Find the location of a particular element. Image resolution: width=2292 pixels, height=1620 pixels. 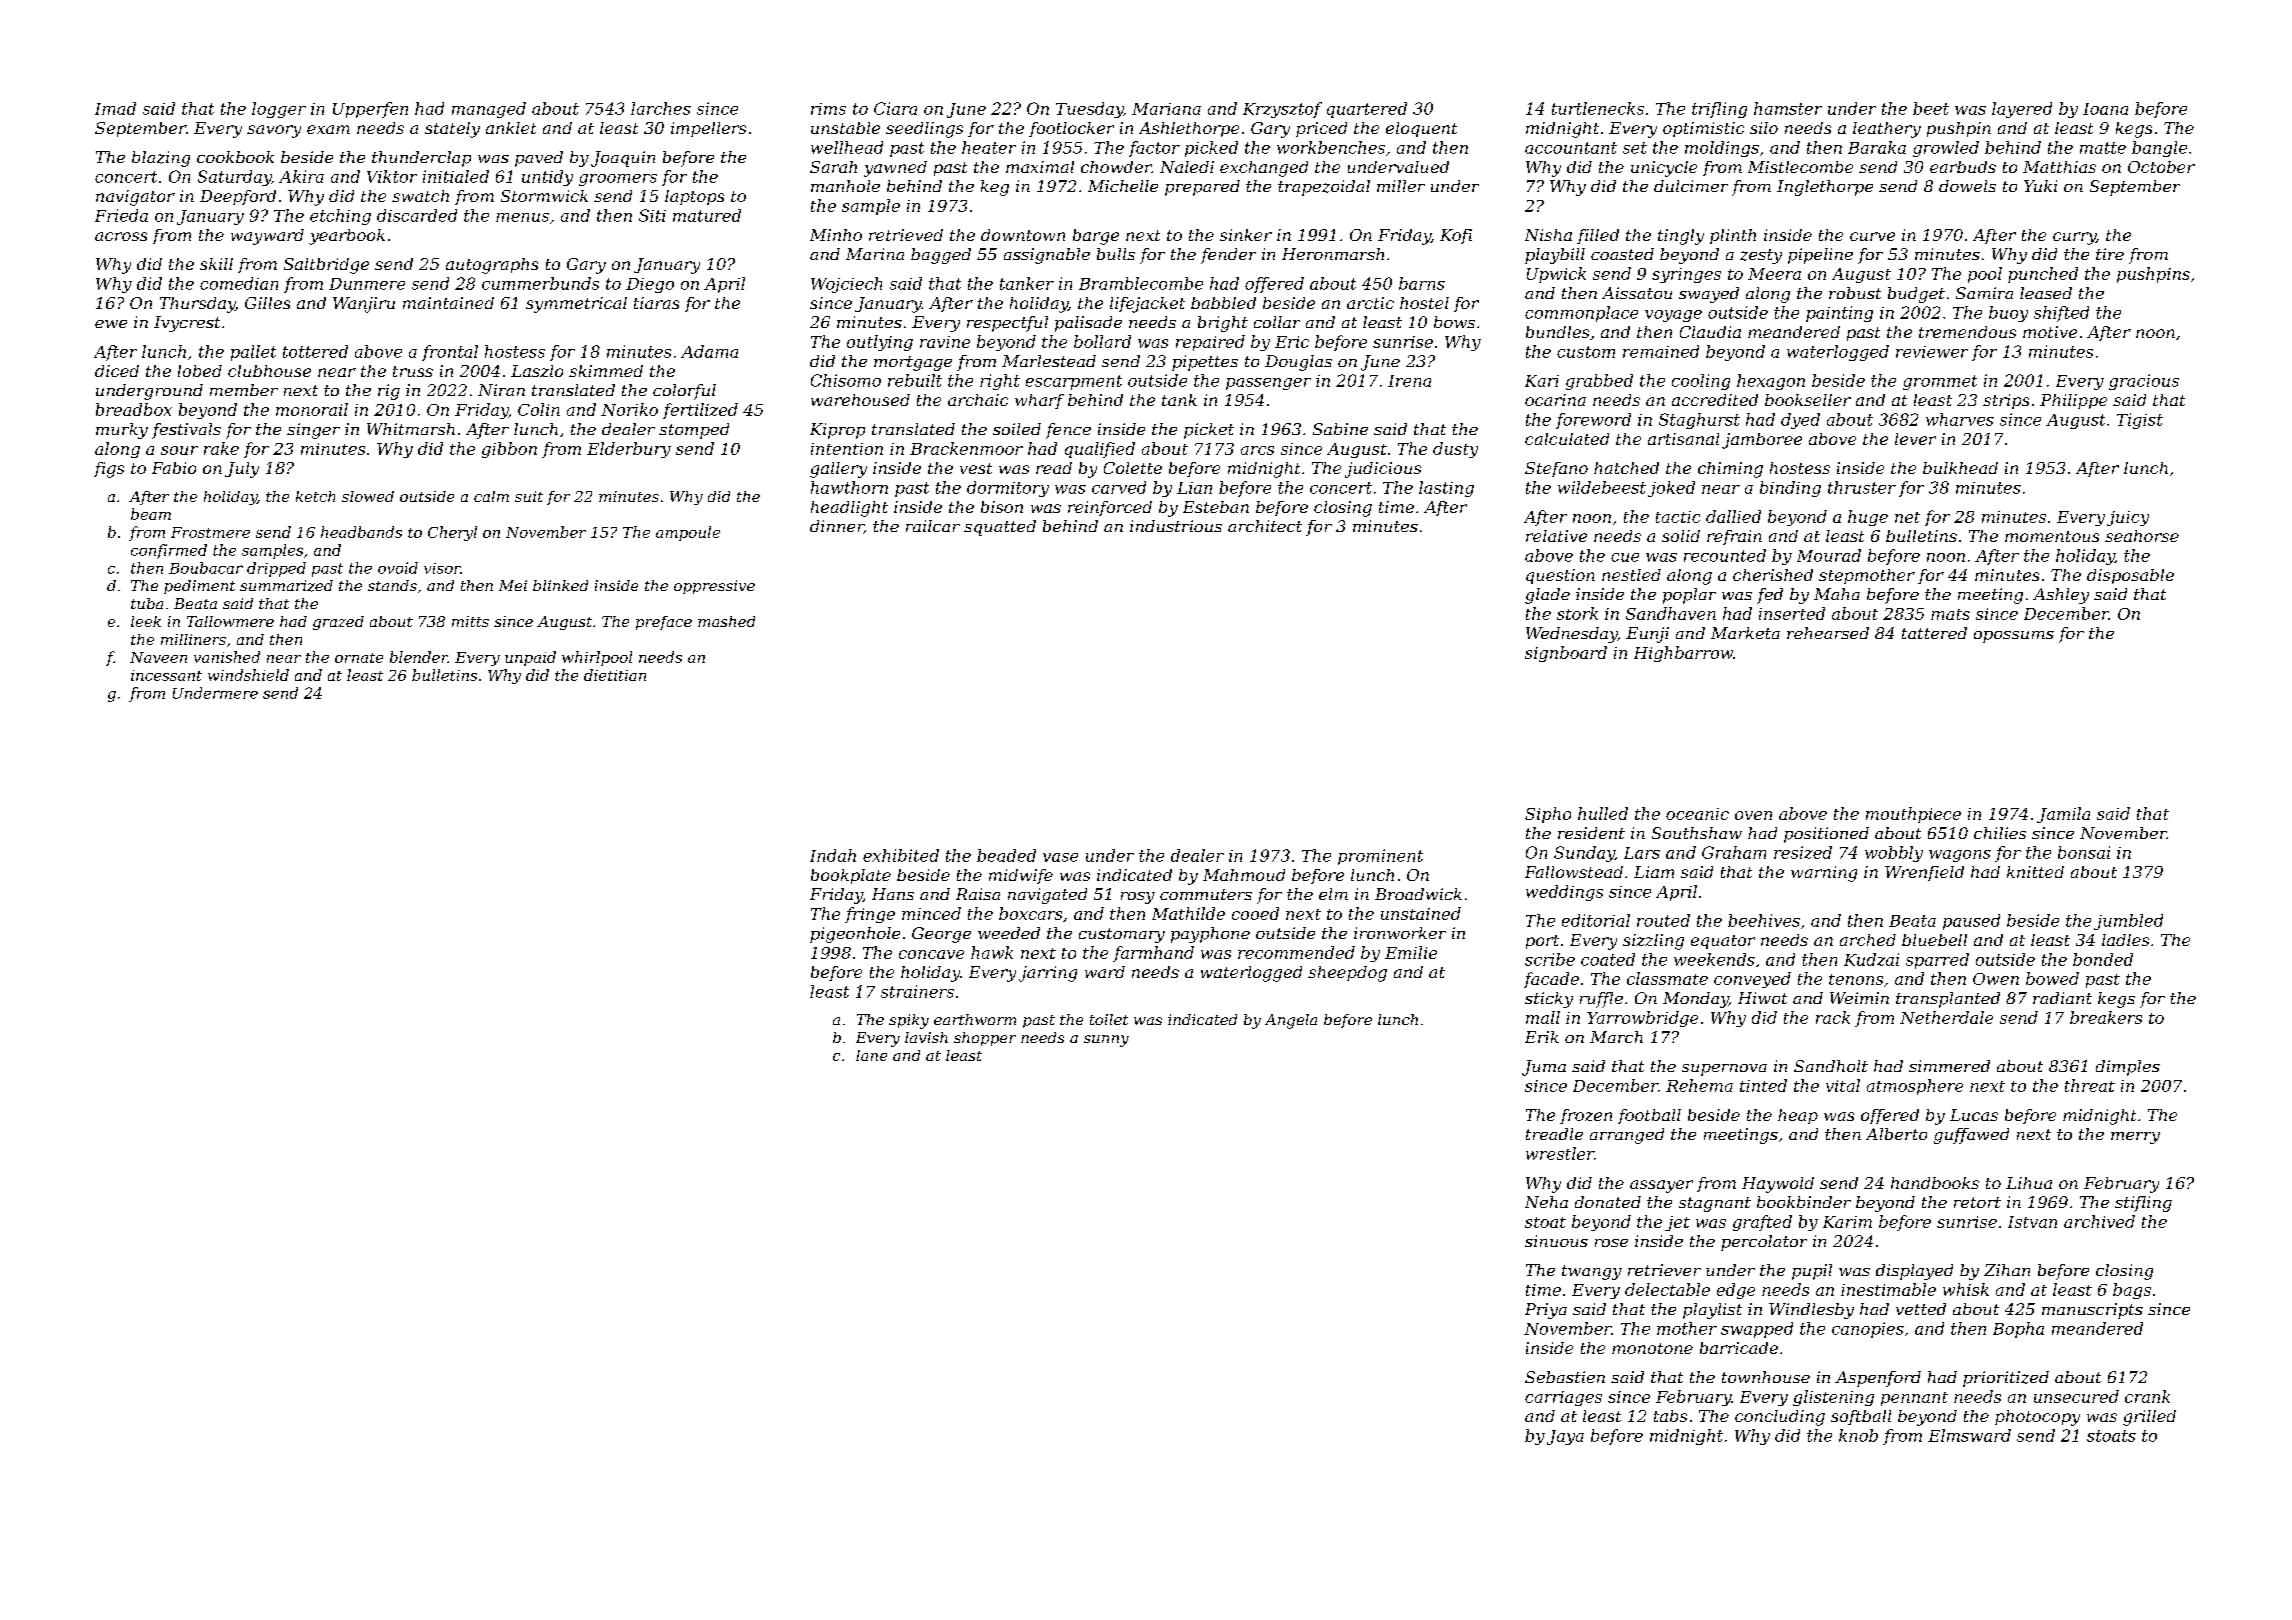

diced is located at coordinates (117, 371).
